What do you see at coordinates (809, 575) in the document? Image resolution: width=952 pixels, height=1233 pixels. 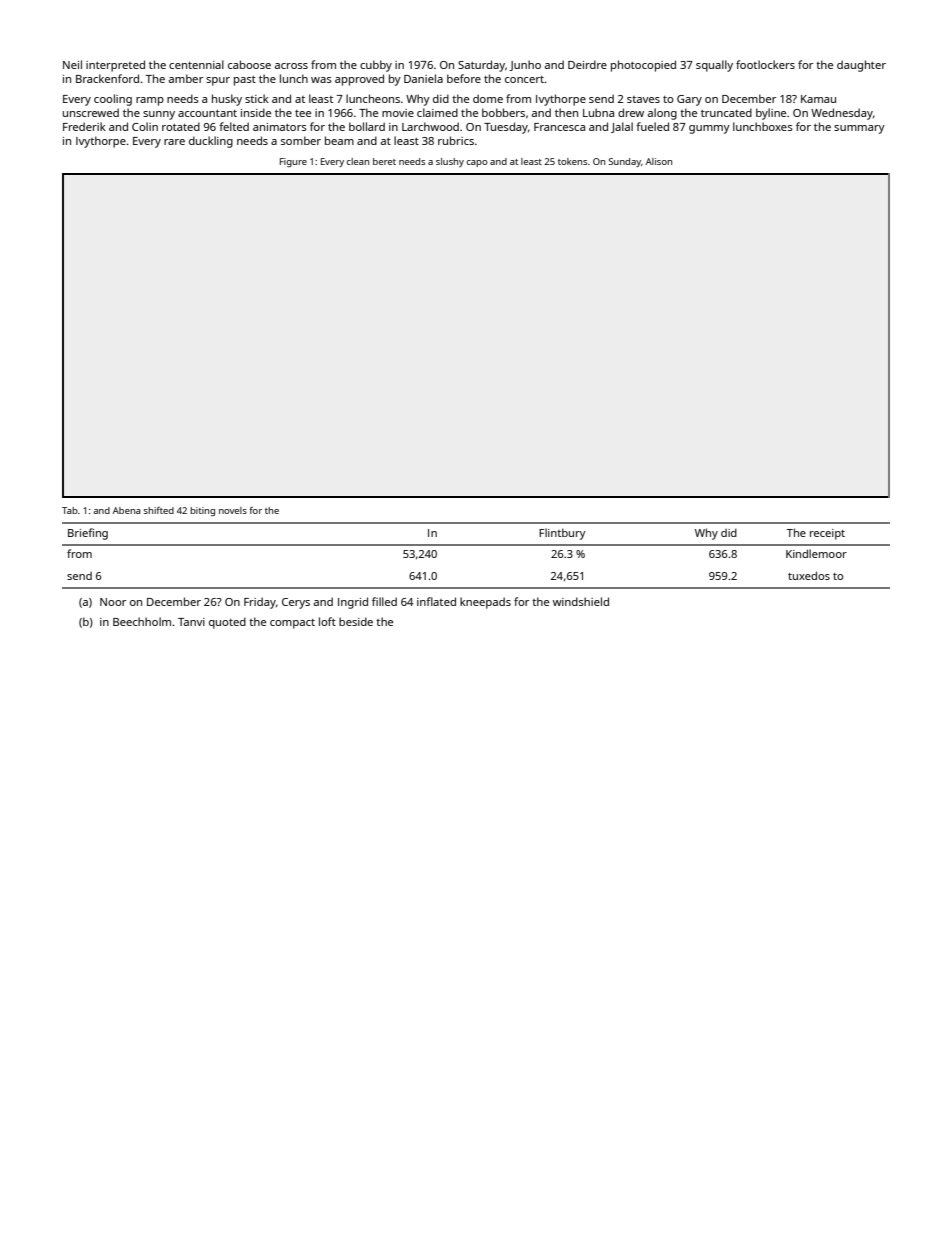 I see `tuxedos` at bounding box center [809, 575].
